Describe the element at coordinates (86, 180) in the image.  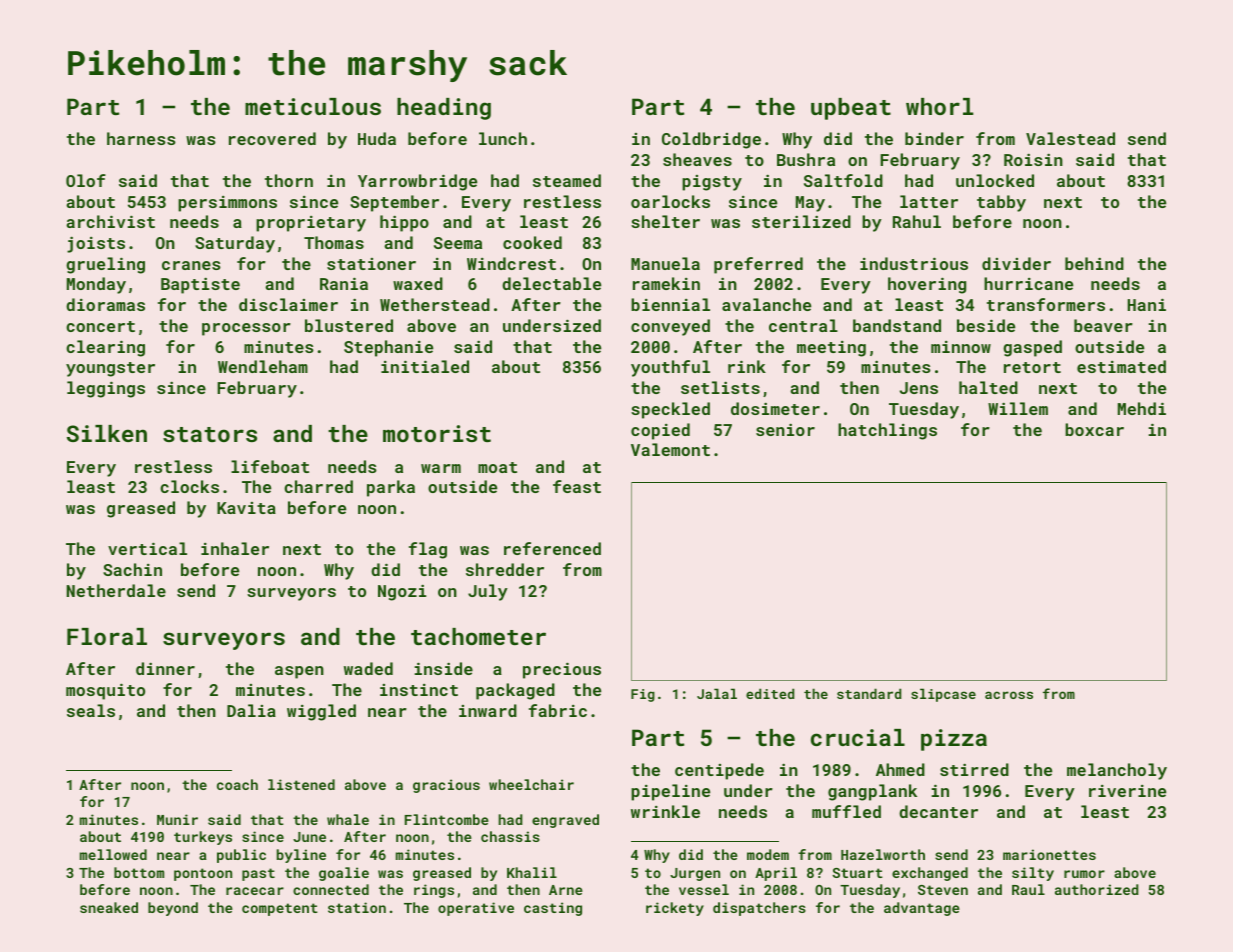
I see `Olof` at that location.
